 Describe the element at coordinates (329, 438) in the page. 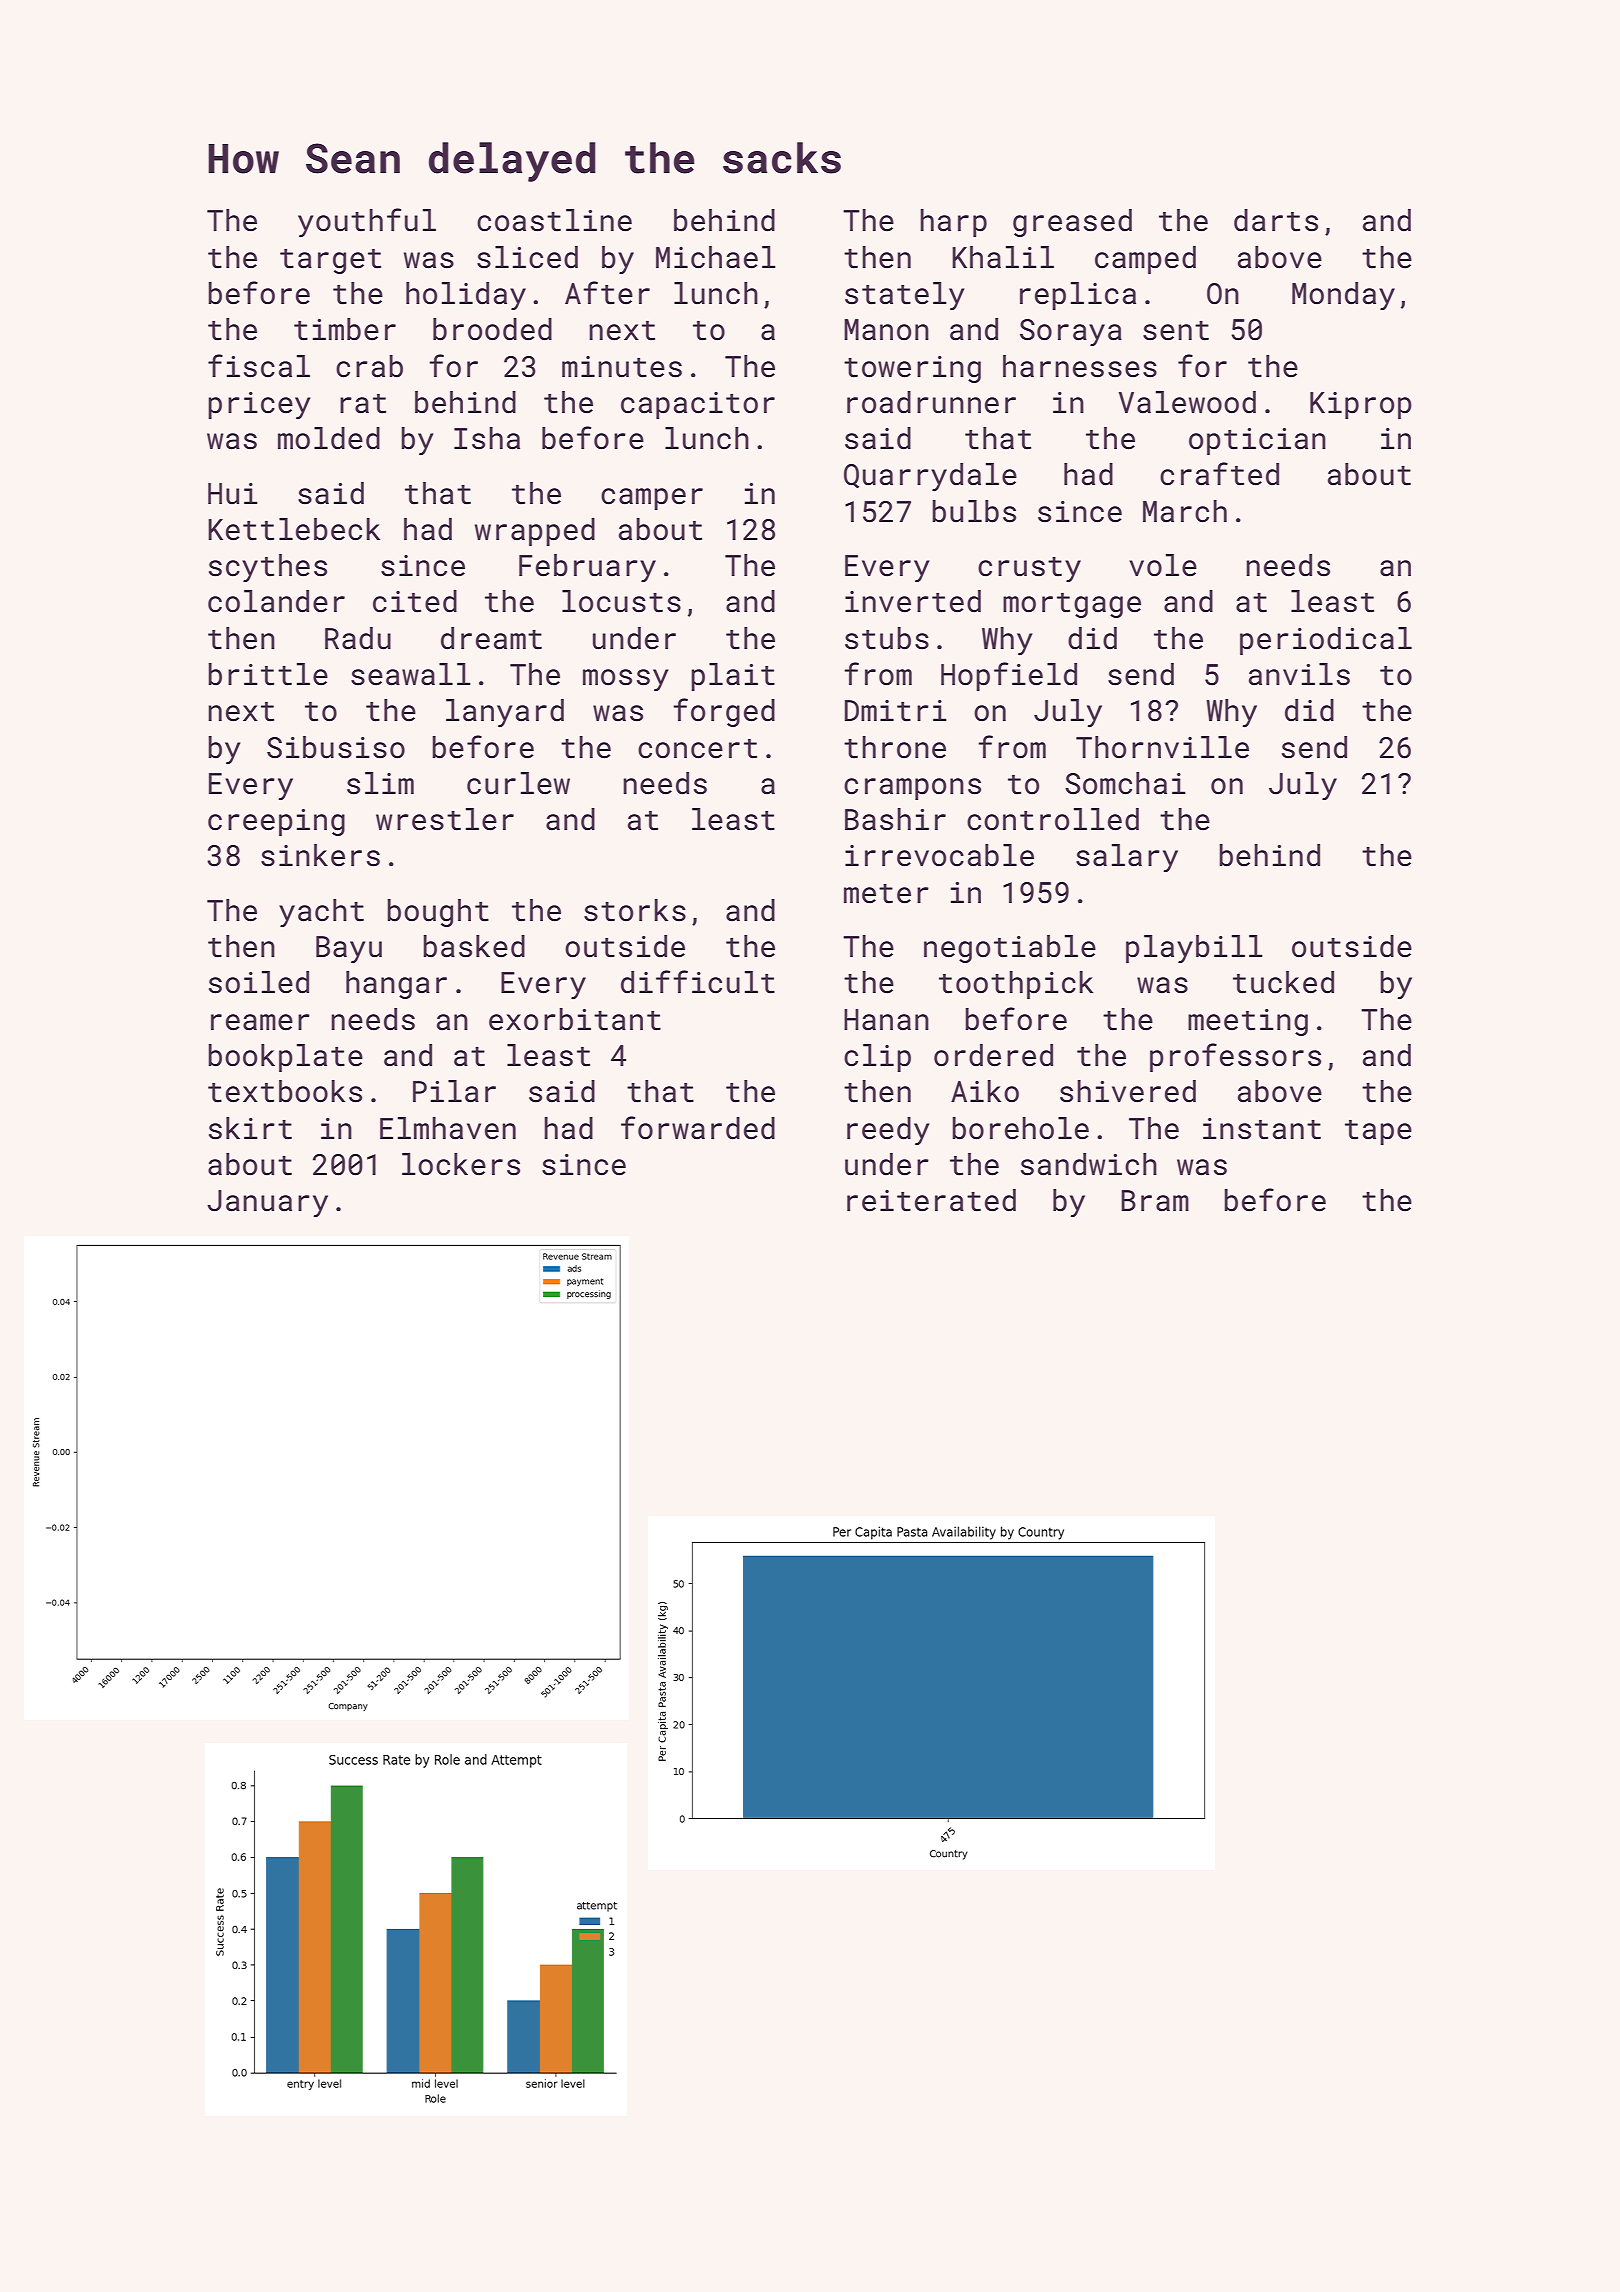

I see `molded` at that location.
